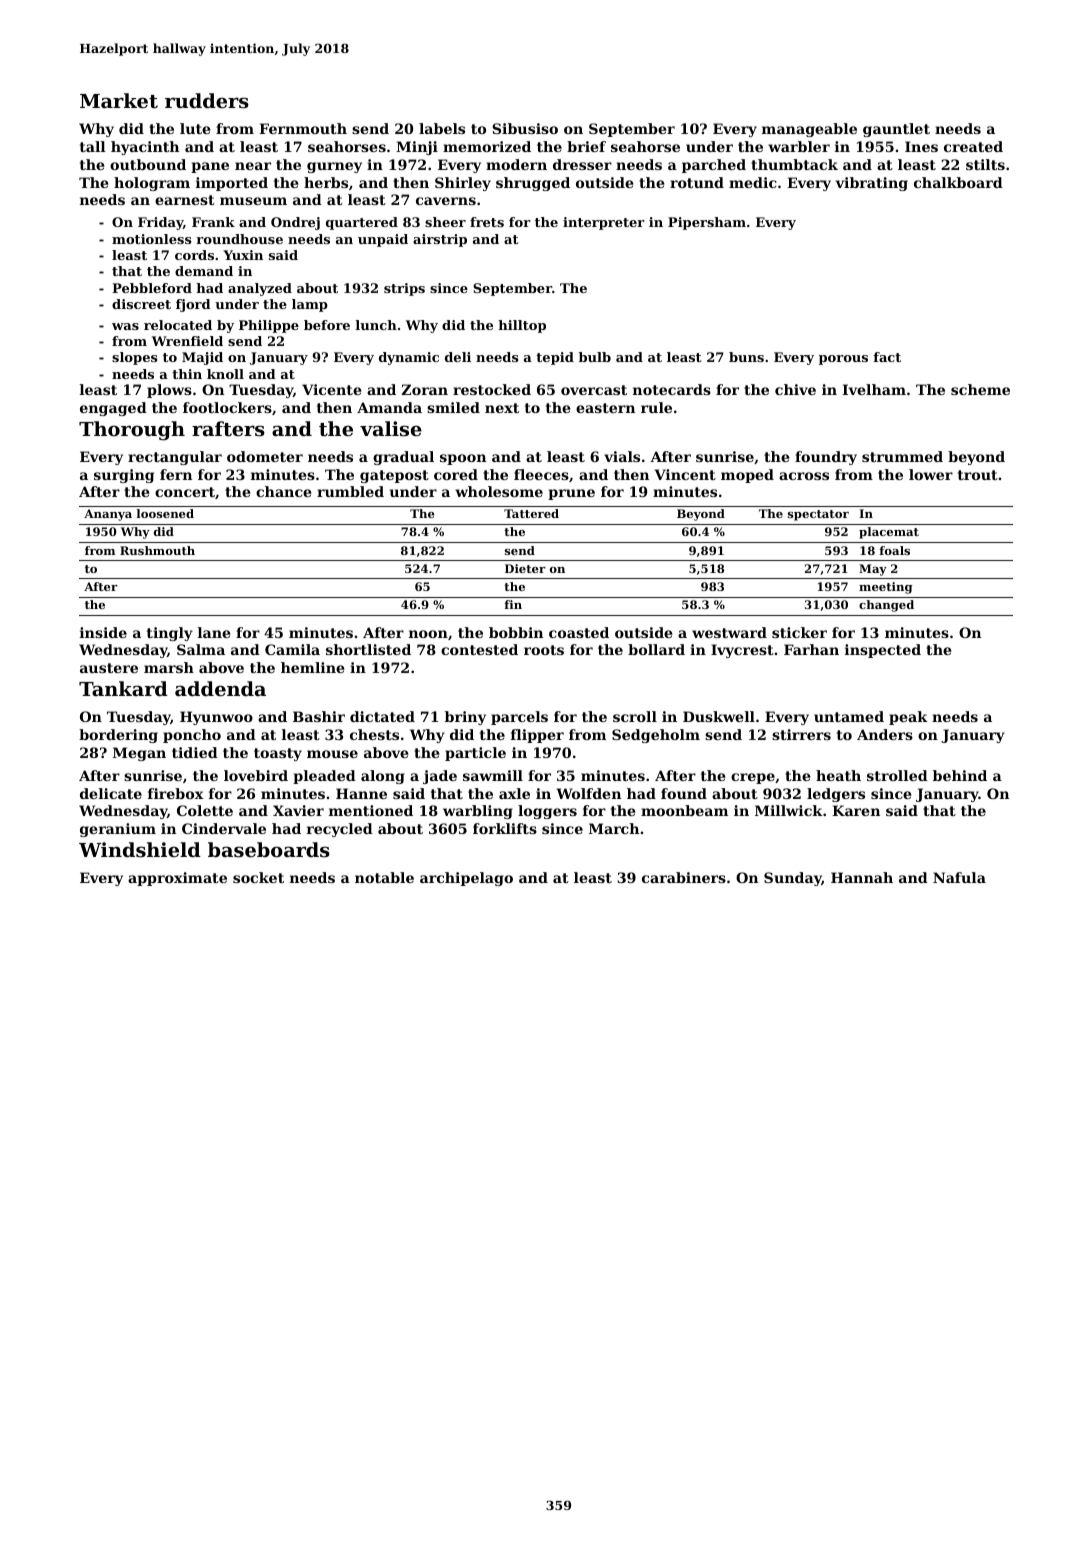  Describe the element at coordinates (973, 146) in the screenshot. I see `created` at that location.
